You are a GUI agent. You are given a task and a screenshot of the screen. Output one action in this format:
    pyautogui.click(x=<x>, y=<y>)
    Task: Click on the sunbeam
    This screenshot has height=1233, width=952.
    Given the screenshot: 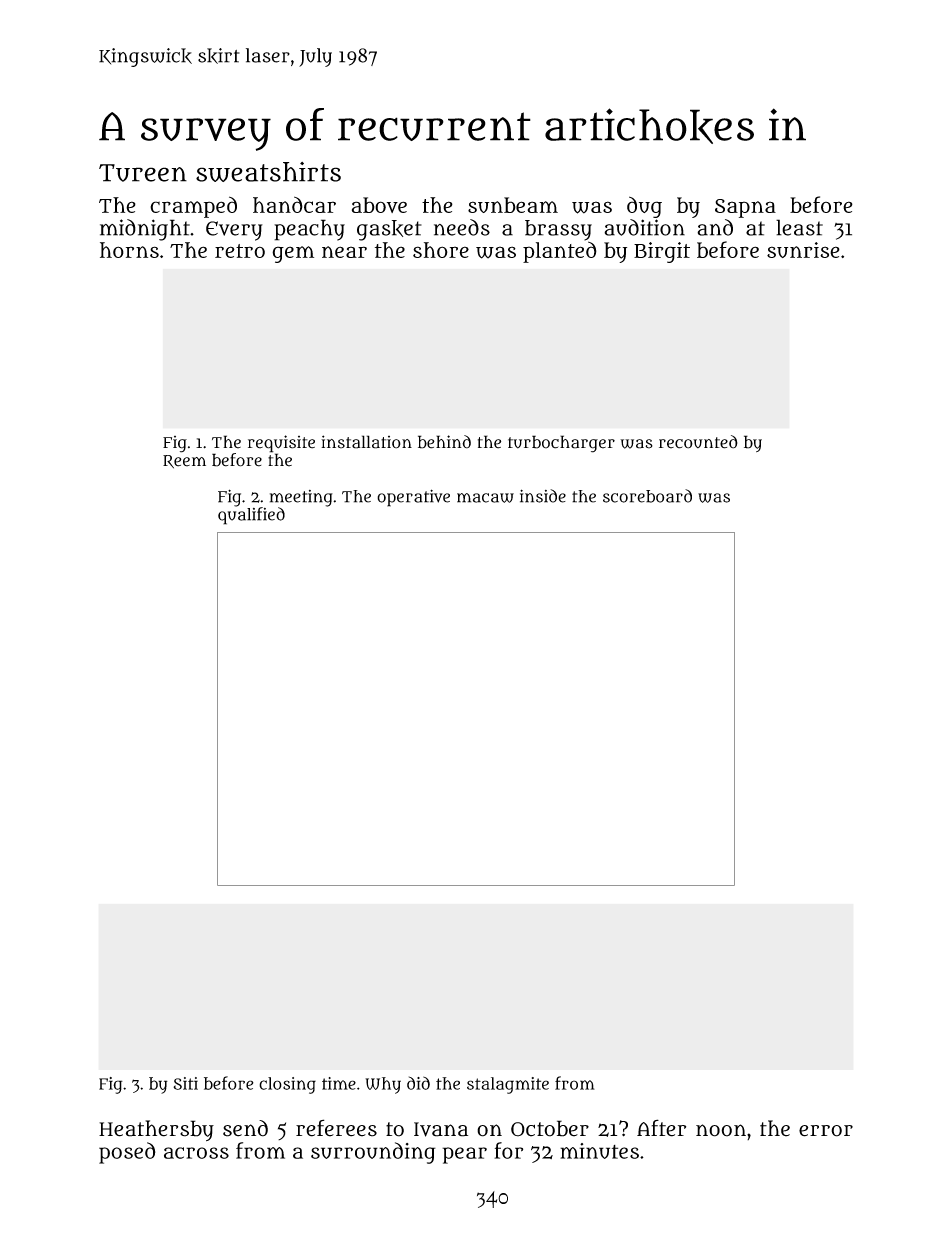 What is the action you would take?
    pyautogui.click(x=513, y=205)
